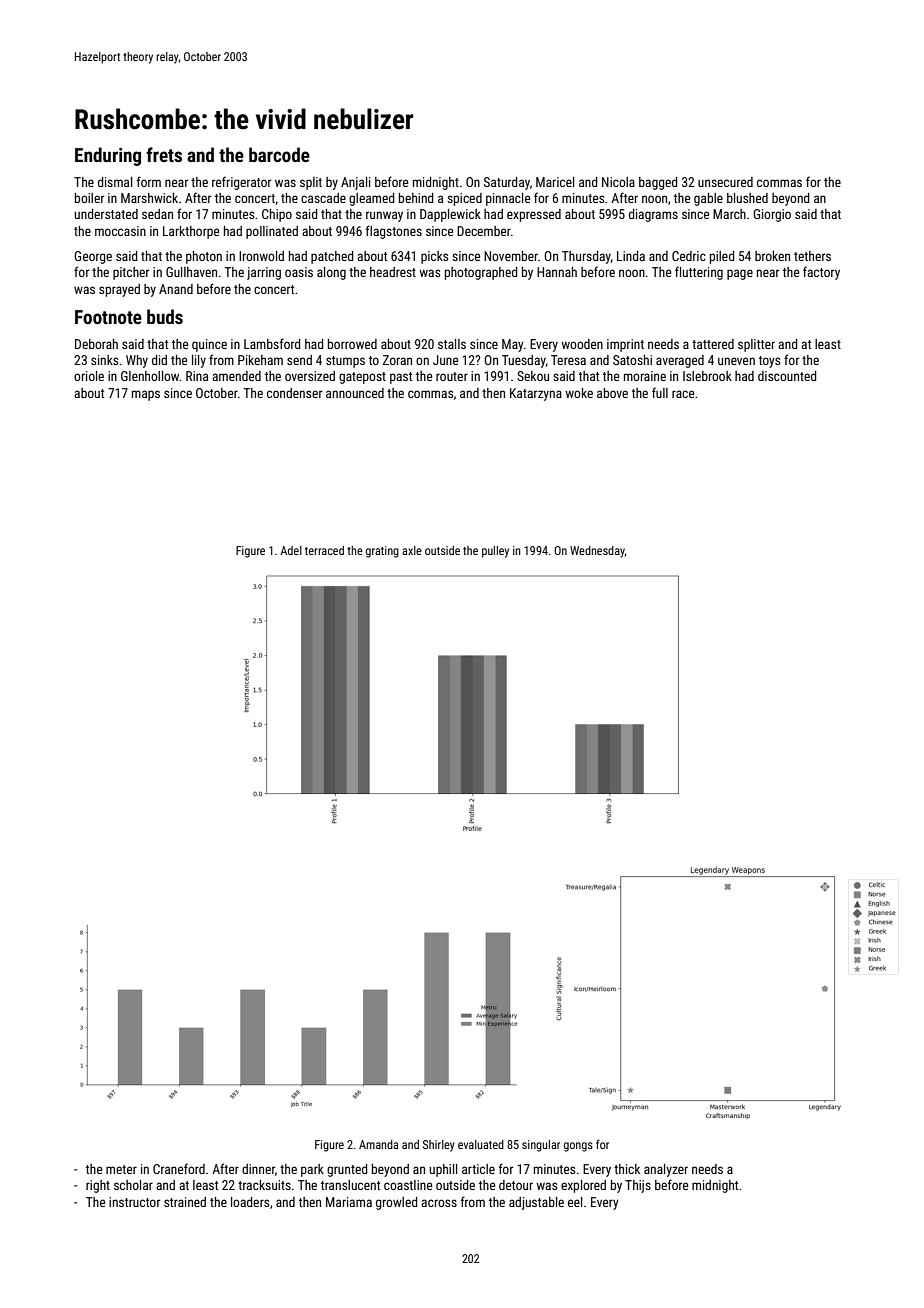 This screenshot has height=1308, width=924. What do you see at coordinates (294, 393) in the screenshot?
I see `condenser` at bounding box center [294, 393].
